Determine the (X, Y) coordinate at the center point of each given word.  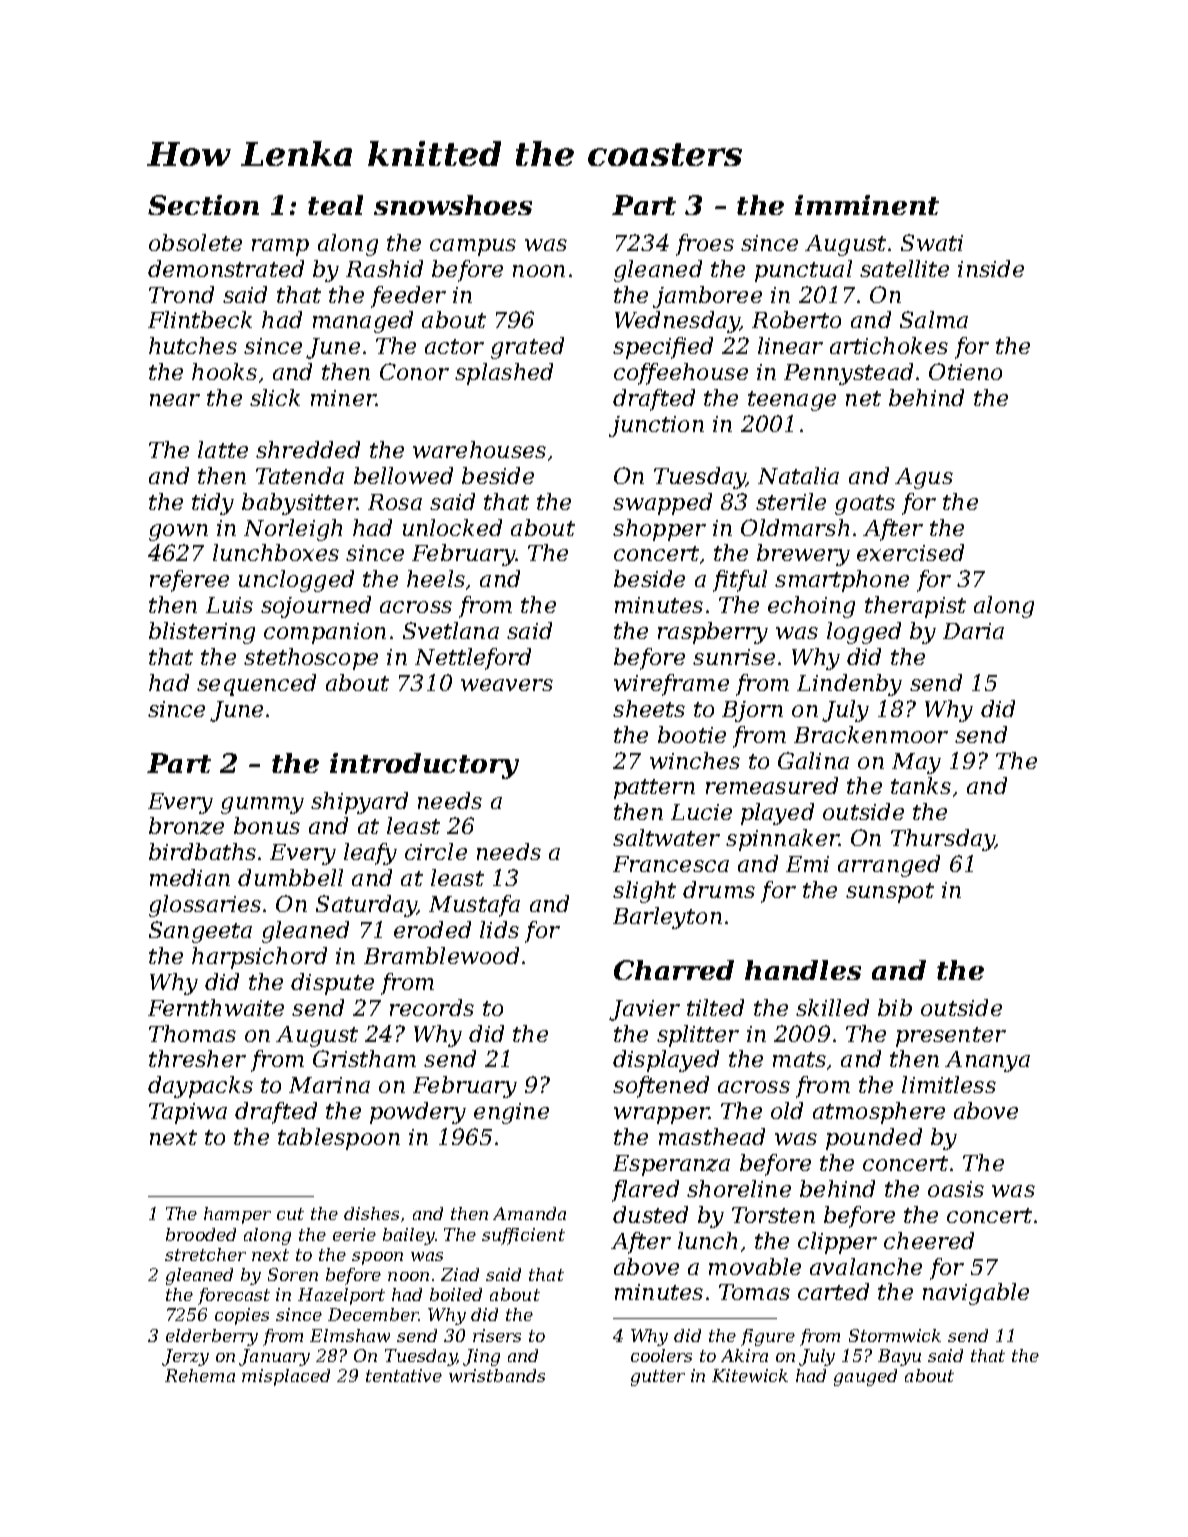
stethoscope (311, 659)
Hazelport (341, 1296)
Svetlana (451, 630)
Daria (973, 631)
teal (335, 205)
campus (473, 247)
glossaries (205, 906)
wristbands (497, 1375)
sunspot (890, 893)
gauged (865, 1377)
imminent (867, 205)
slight (644, 892)
